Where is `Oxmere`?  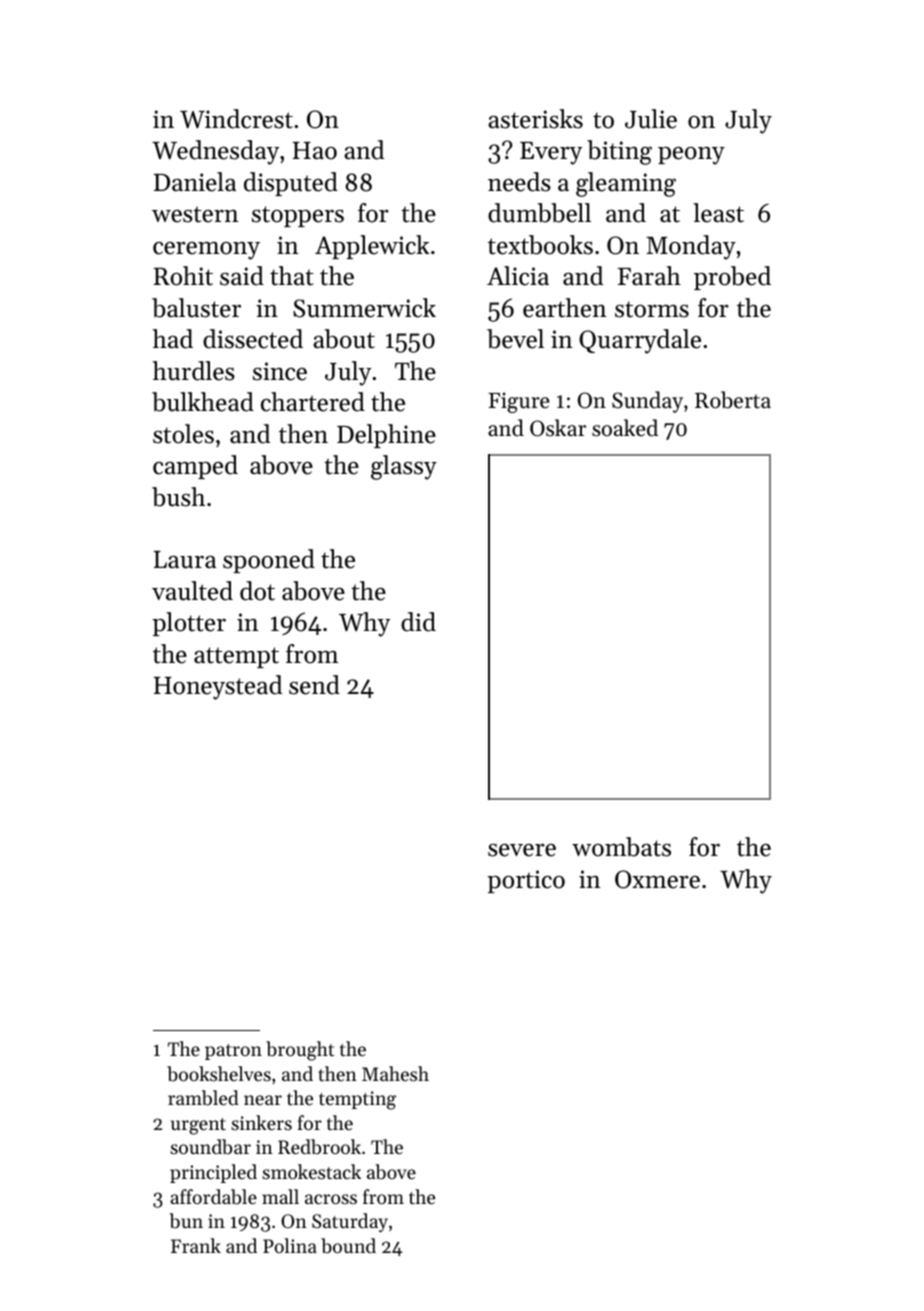
Oxmere is located at coordinates (657, 879).
